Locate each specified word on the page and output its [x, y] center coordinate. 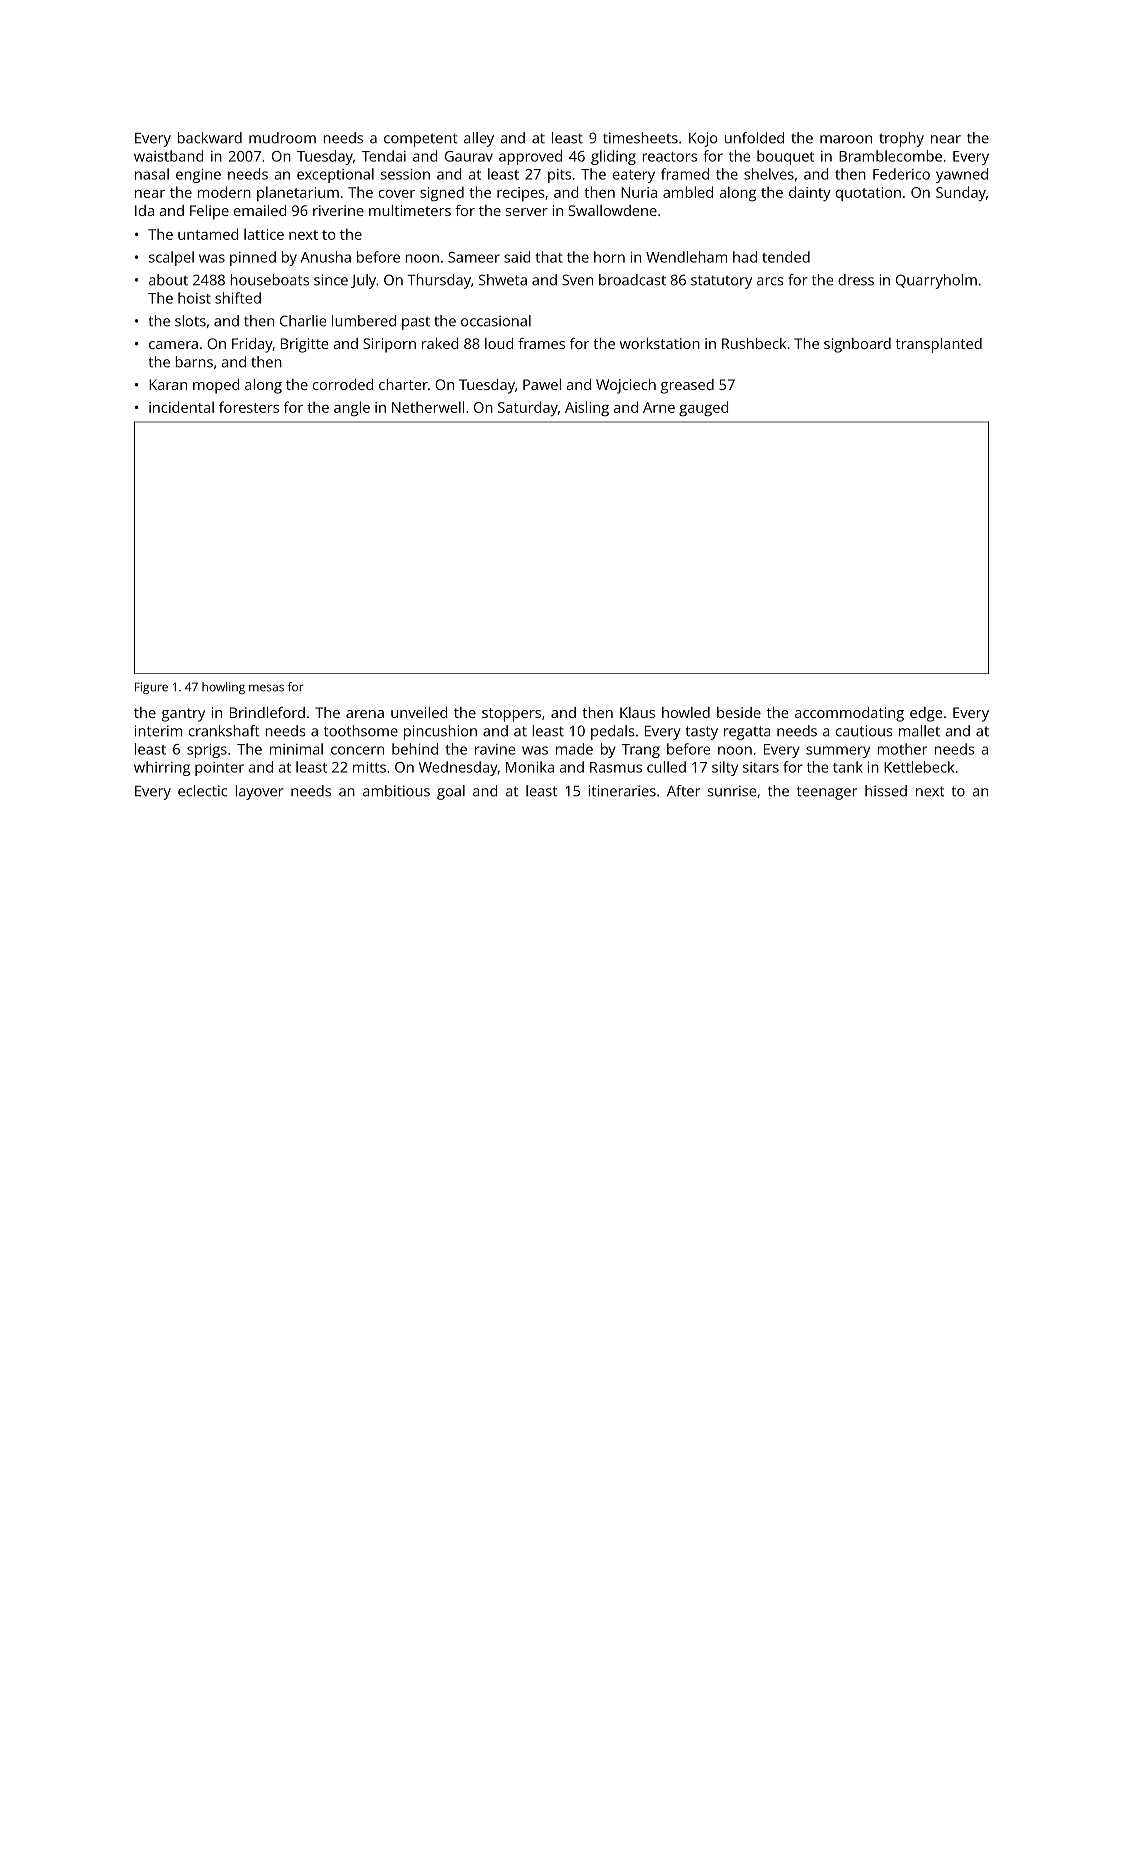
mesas [266, 688]
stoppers [511, 715]
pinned [253, 258]
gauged [703, 409]
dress [856, 280]
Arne [659, 407]
